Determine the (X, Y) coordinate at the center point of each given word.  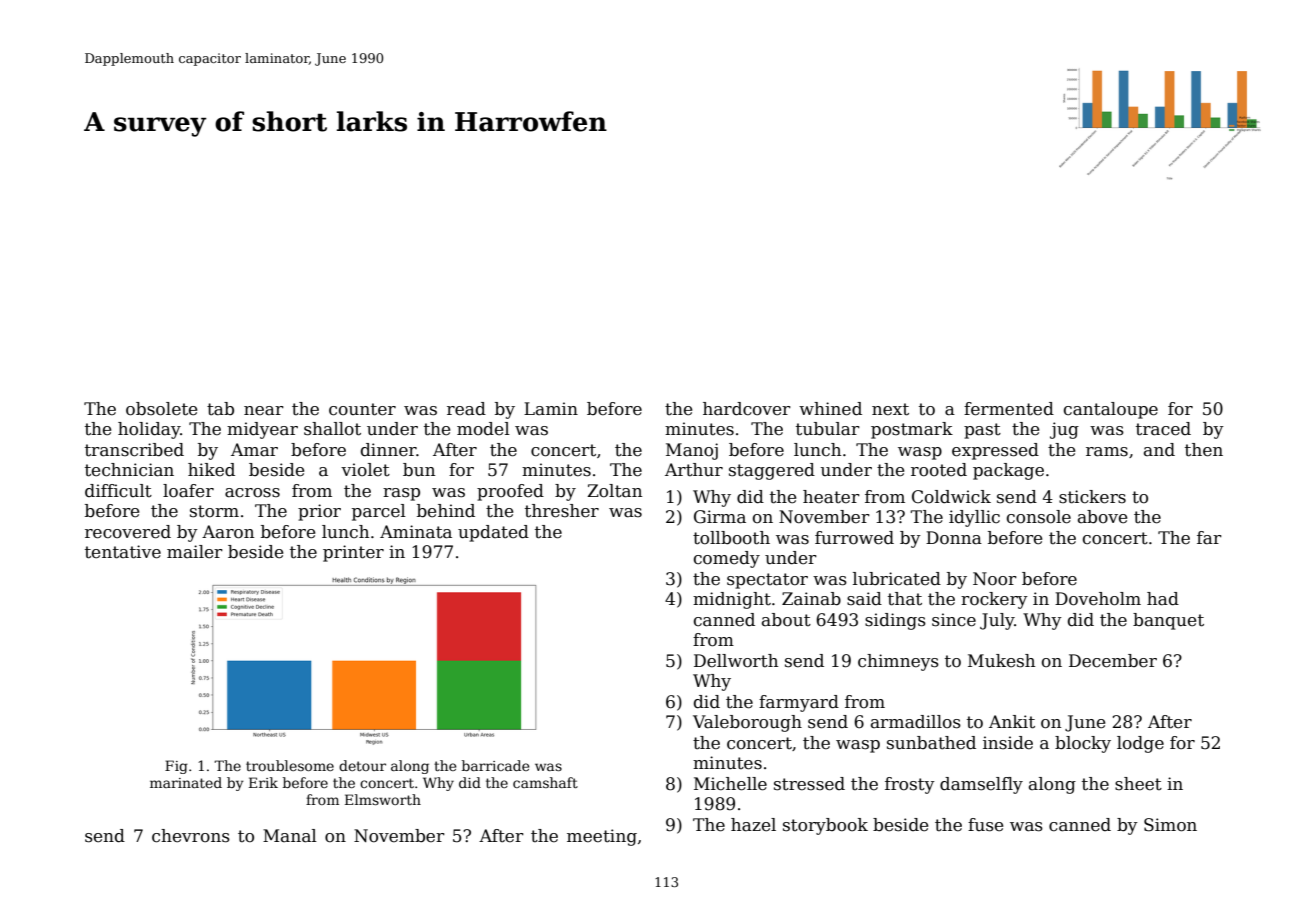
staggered (772, 471)
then (1204, 450)
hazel (753, 825)
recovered (128, 532)
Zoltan (614, 491)
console (1039, 517)
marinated (186, 782)
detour (362, 765)
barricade (496, 765)
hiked (211, 470)
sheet (1138, 784)
